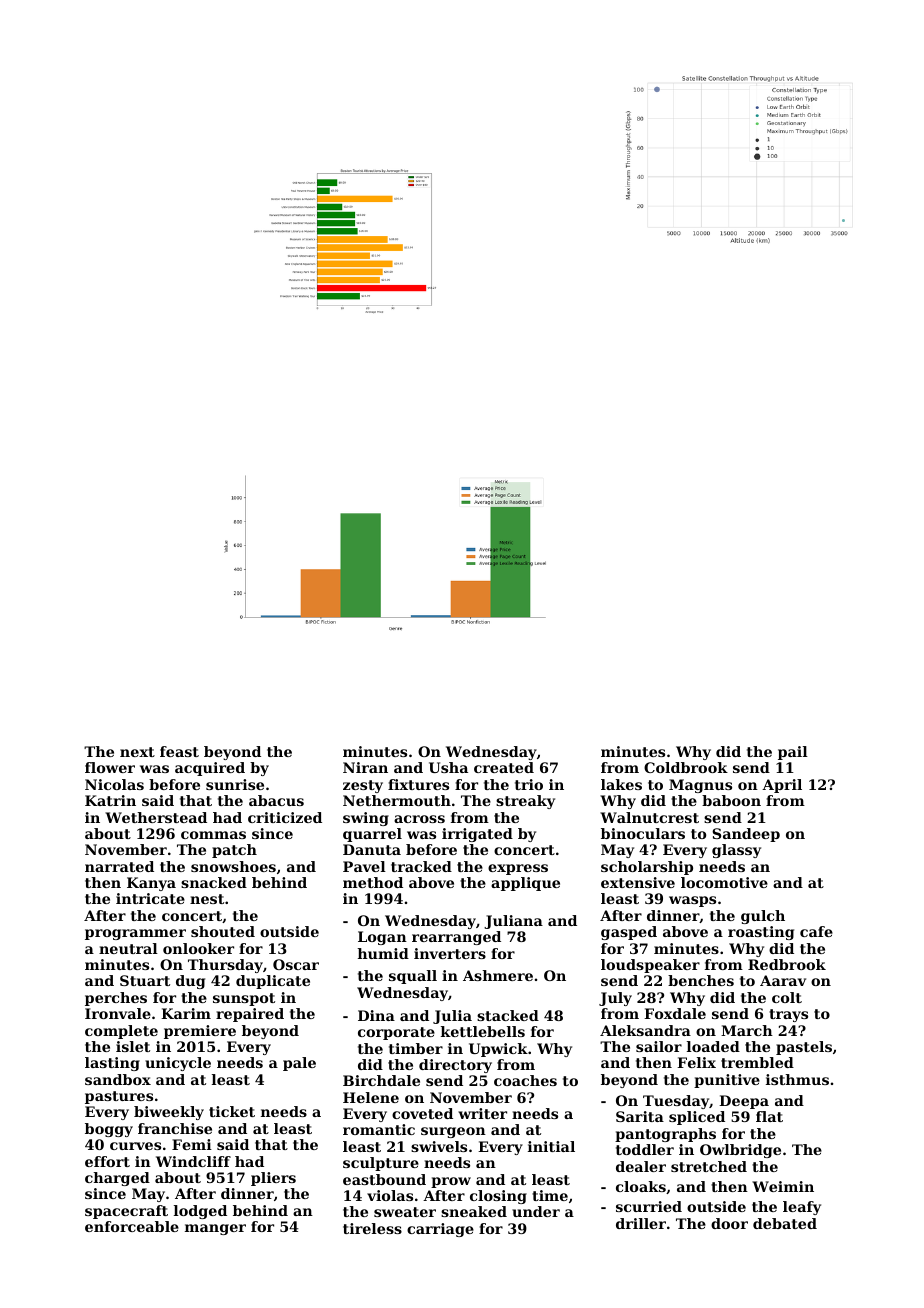 This document has width=924, height=1308. Describe the element at coordinates (363, 786) in the document. I see `zesty` at that location.
